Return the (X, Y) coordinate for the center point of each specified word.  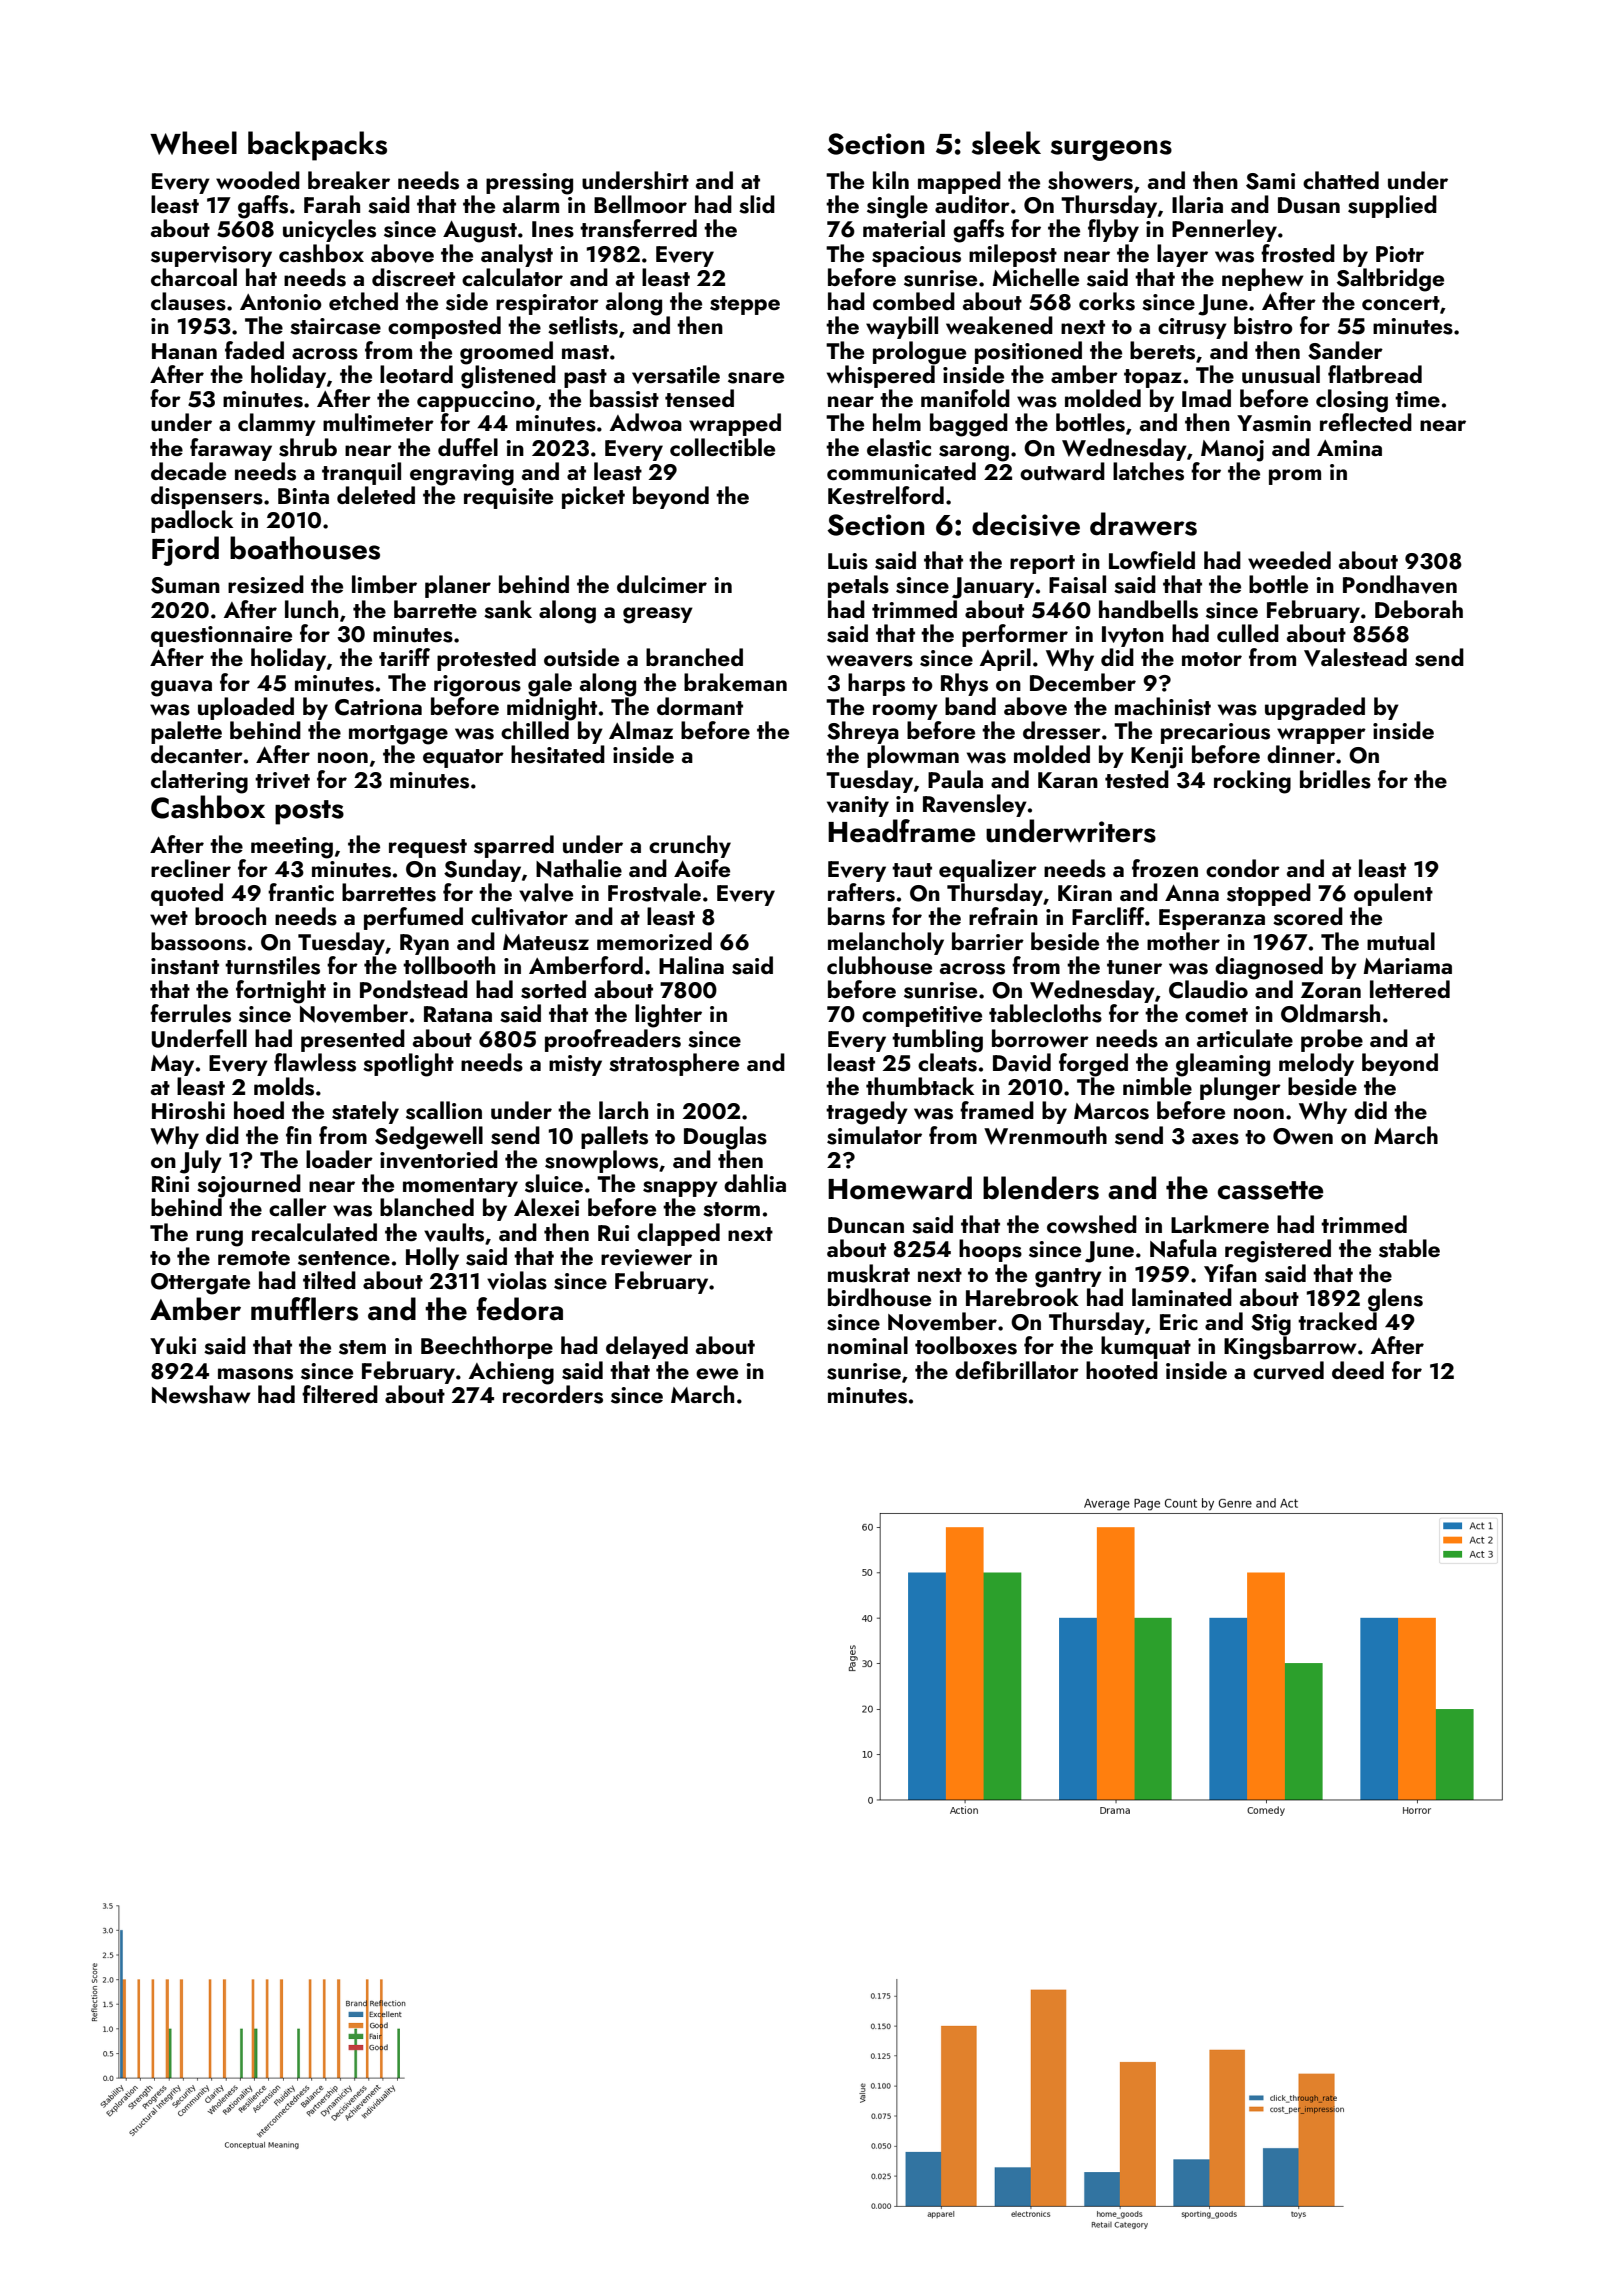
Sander (1345, 350)
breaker (349, 180)
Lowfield (1152, 560)
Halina (691, 965)
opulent (1393, 894)
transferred (638, 228)
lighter (668, 1016)
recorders (553, 1394)
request (428, 848)
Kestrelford (886, 495)
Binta (303, 496)
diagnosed (1269, 968)
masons (255, 1374)
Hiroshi (188, 1110)
